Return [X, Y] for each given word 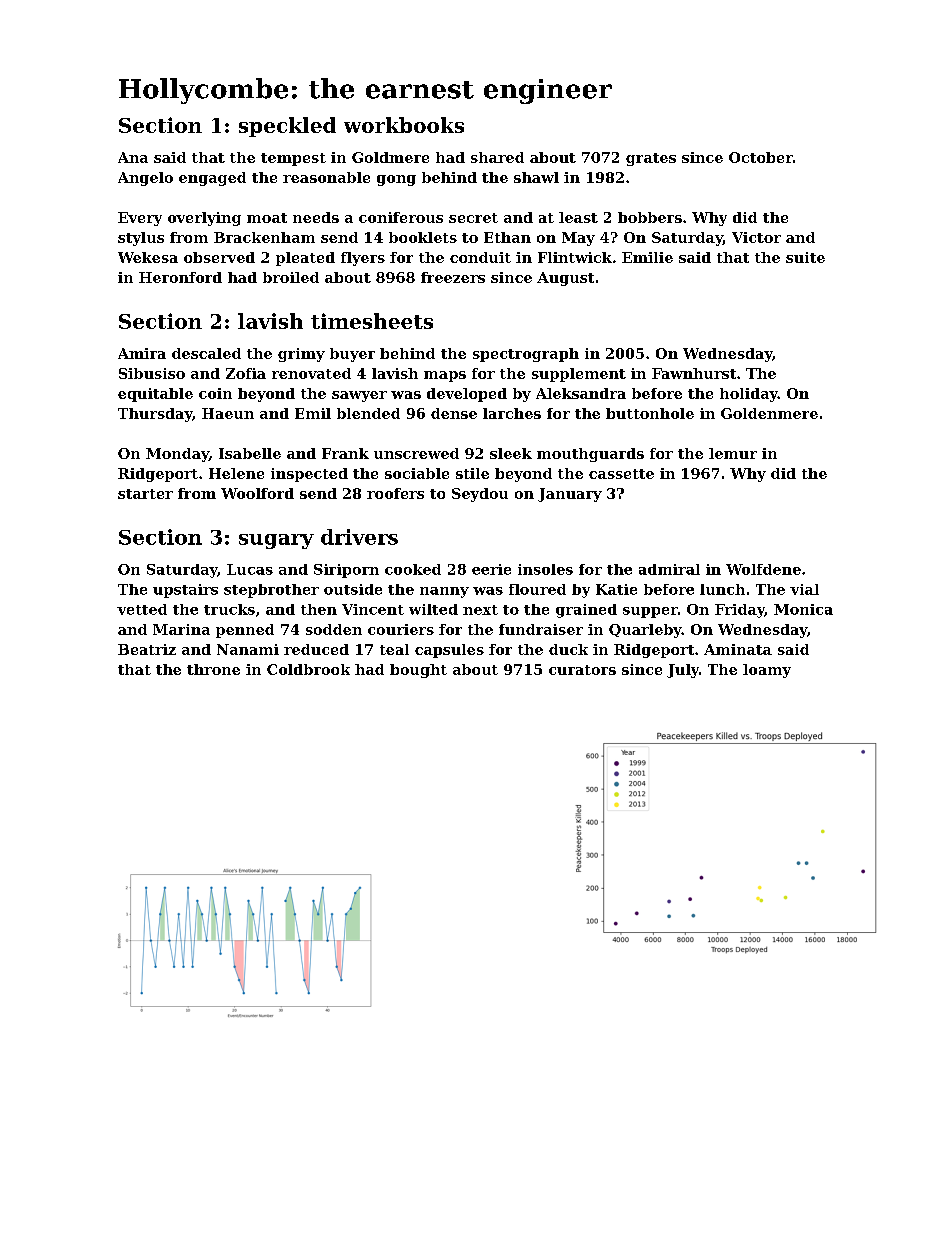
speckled [287, 127]
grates [651, 159]
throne [213, 669]
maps [445, 376]
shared [497, 157]
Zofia [246, 373]
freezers [453, 277]
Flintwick [575, 257]
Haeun [228, 413]
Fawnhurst [694, 373]
